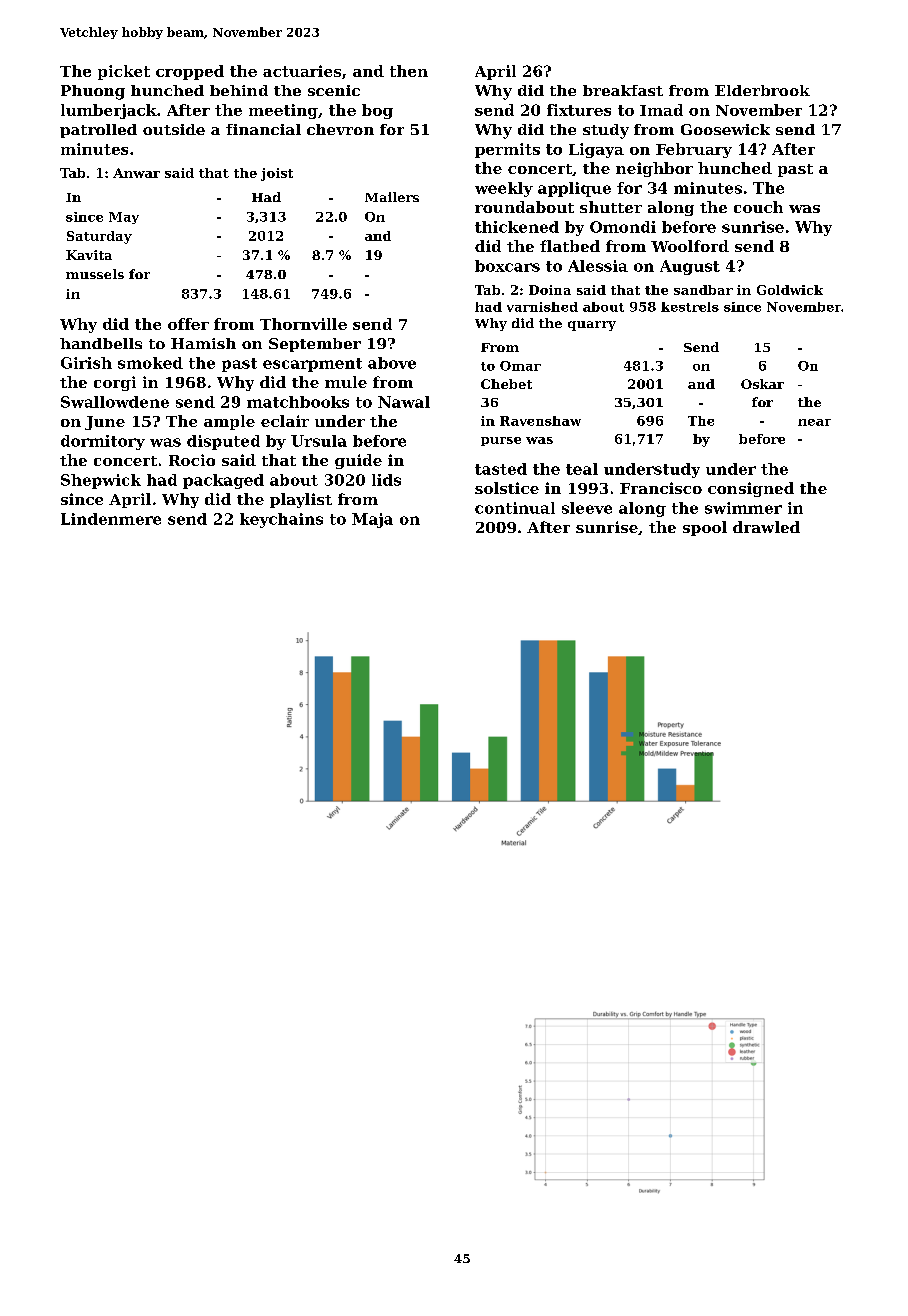 This document has height=1316, width=908. I want to click on then, so click(409, 71).
